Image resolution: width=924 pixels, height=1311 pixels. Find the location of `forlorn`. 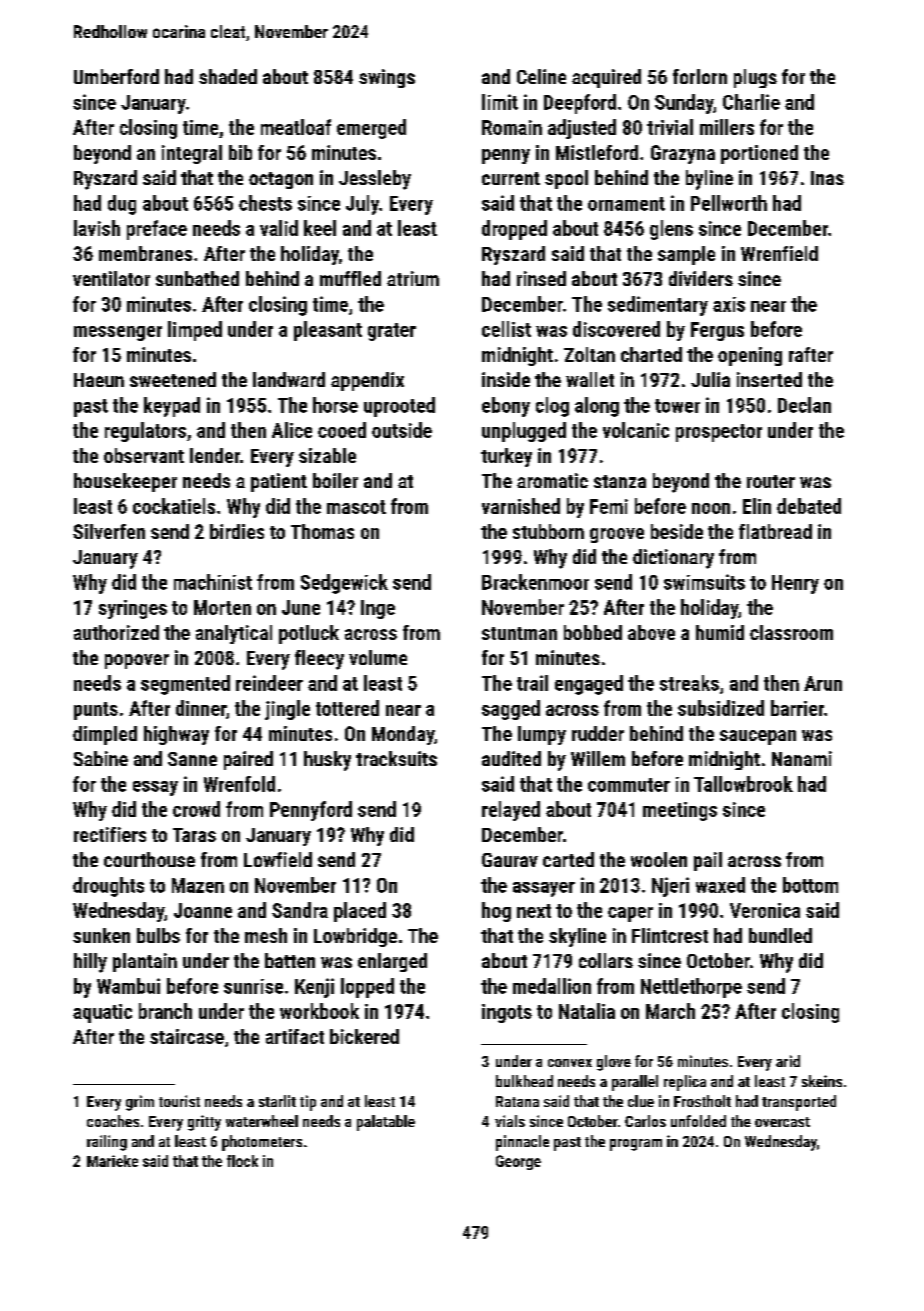

forlorn is located at coordinates (700, 76).
